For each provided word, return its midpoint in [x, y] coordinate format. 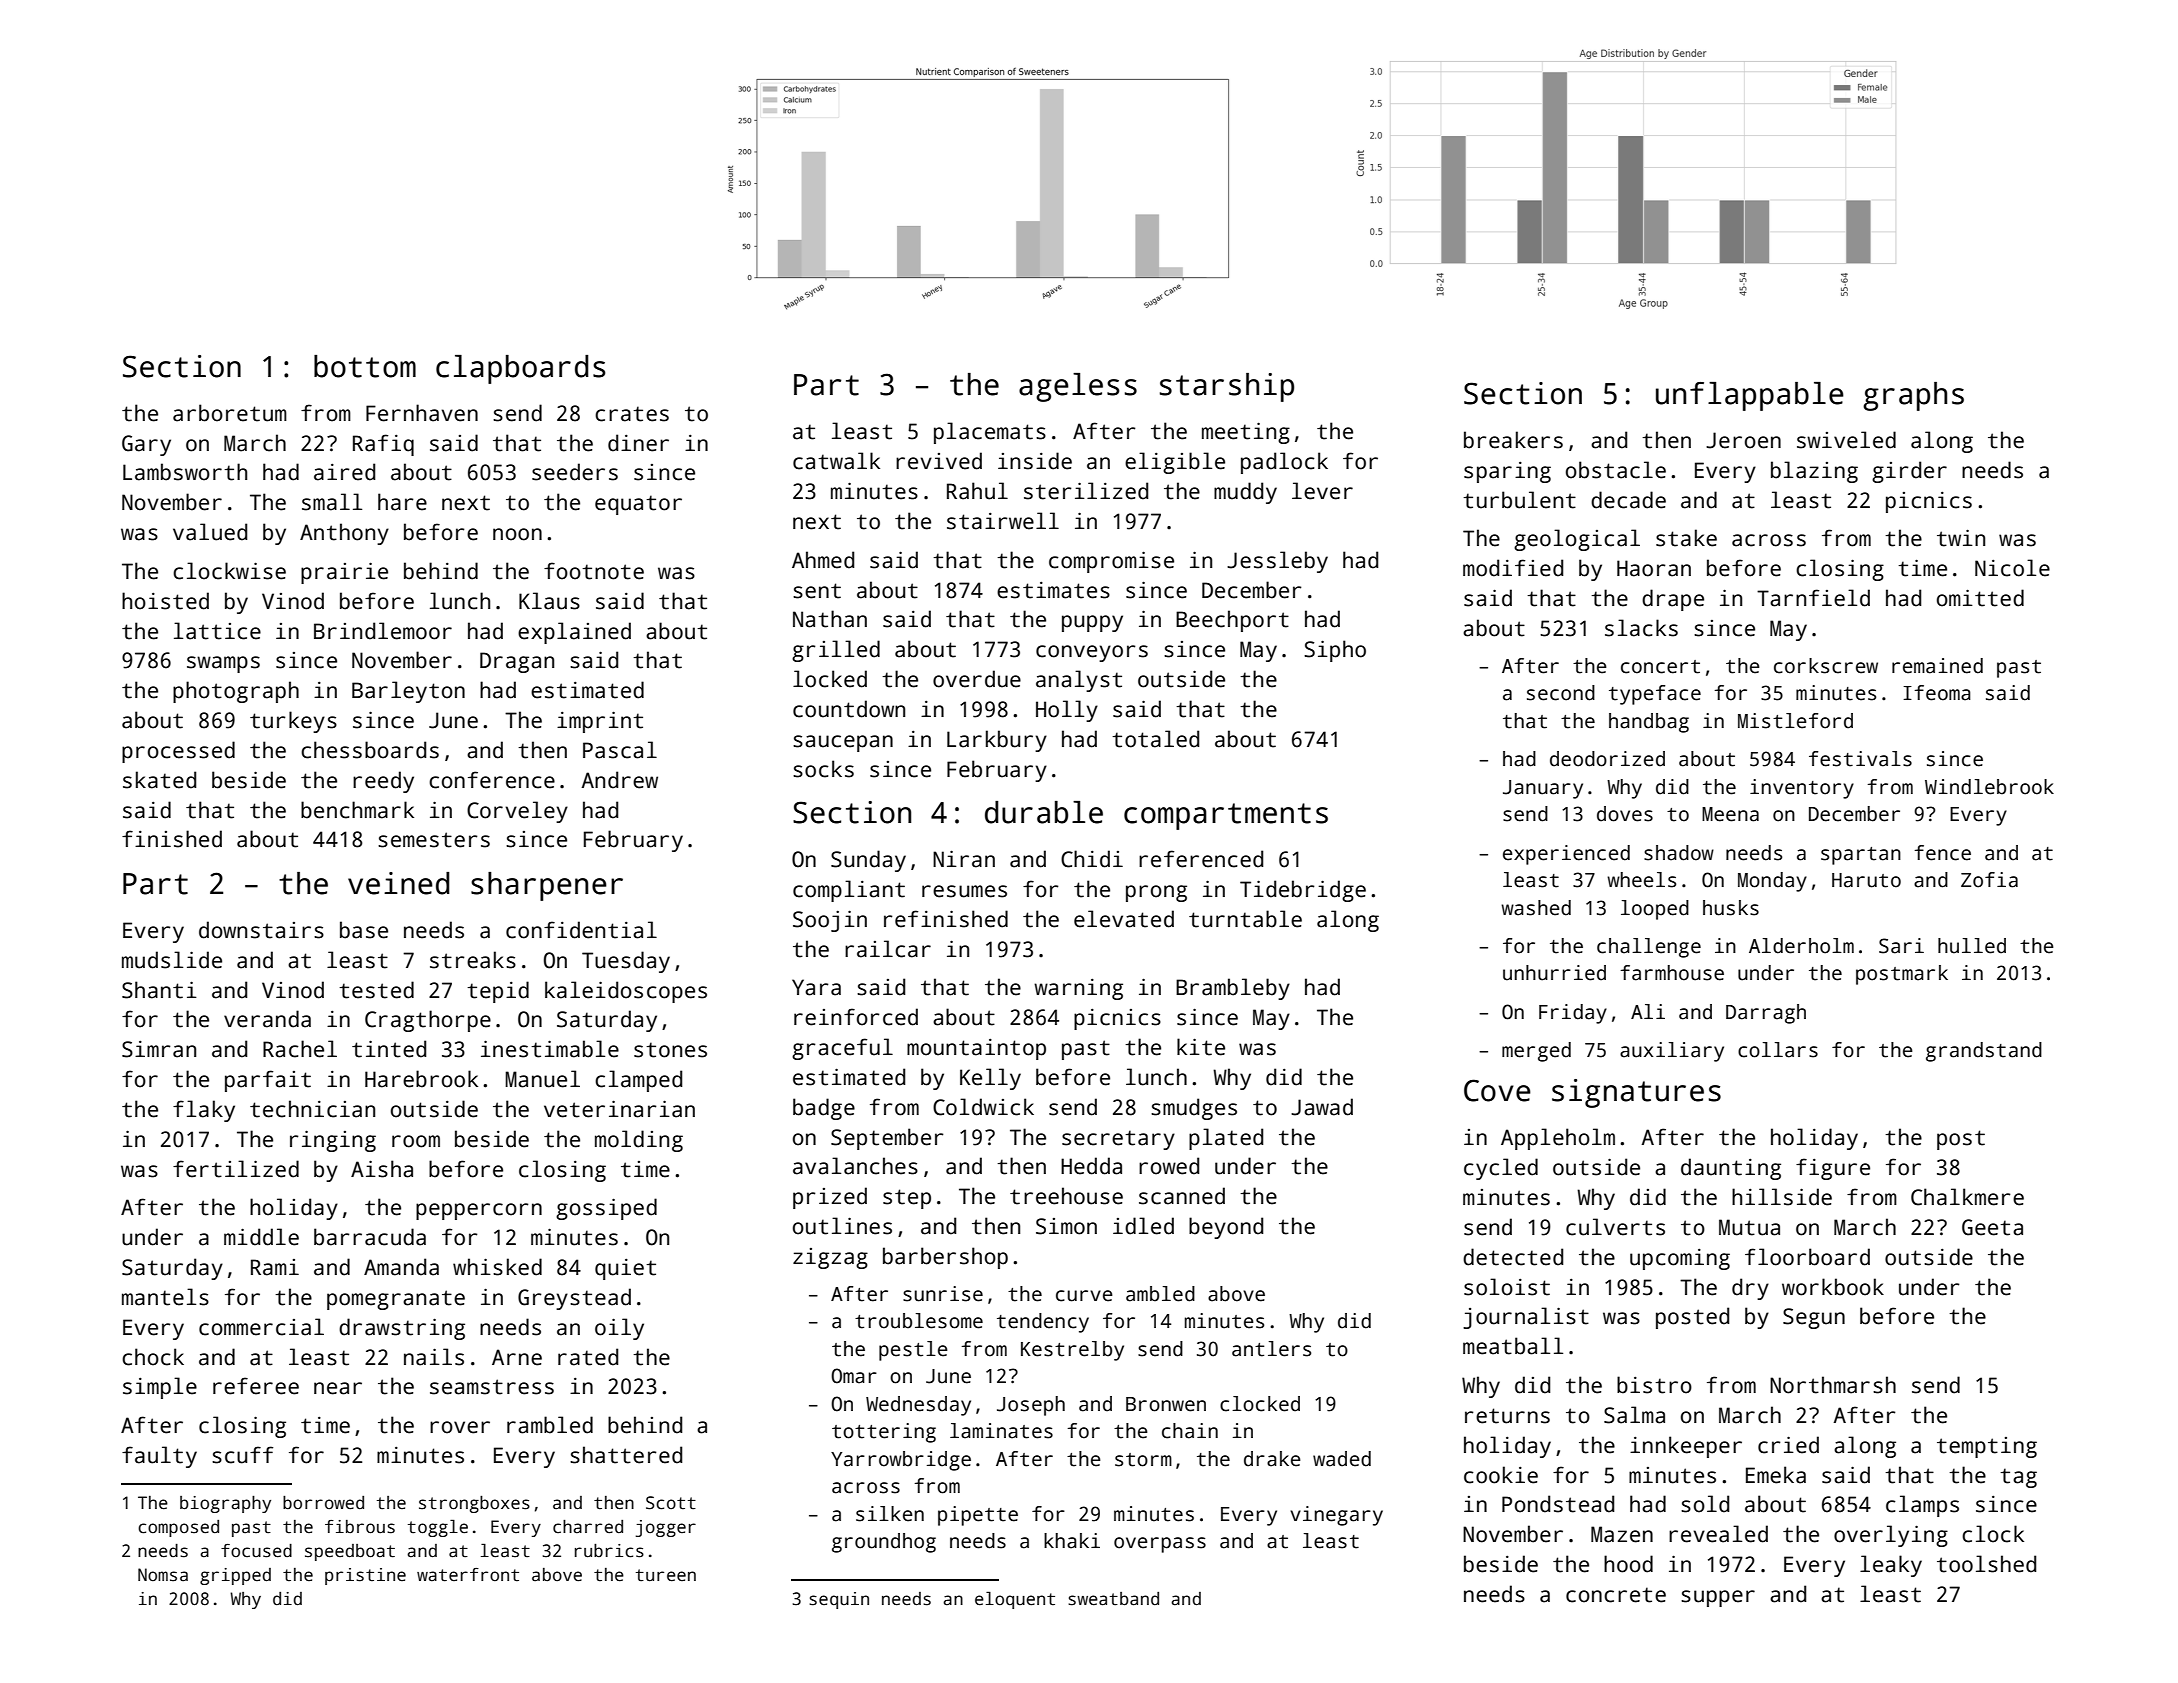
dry [1750, 1289]
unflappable [1750, 396]
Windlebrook [1989, 787]
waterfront [468, 1575]
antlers [1271, 1349]
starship [1227, 387]
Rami [275, 1267]
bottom [365, 366]
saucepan [843, 743]
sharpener [547, 886]
